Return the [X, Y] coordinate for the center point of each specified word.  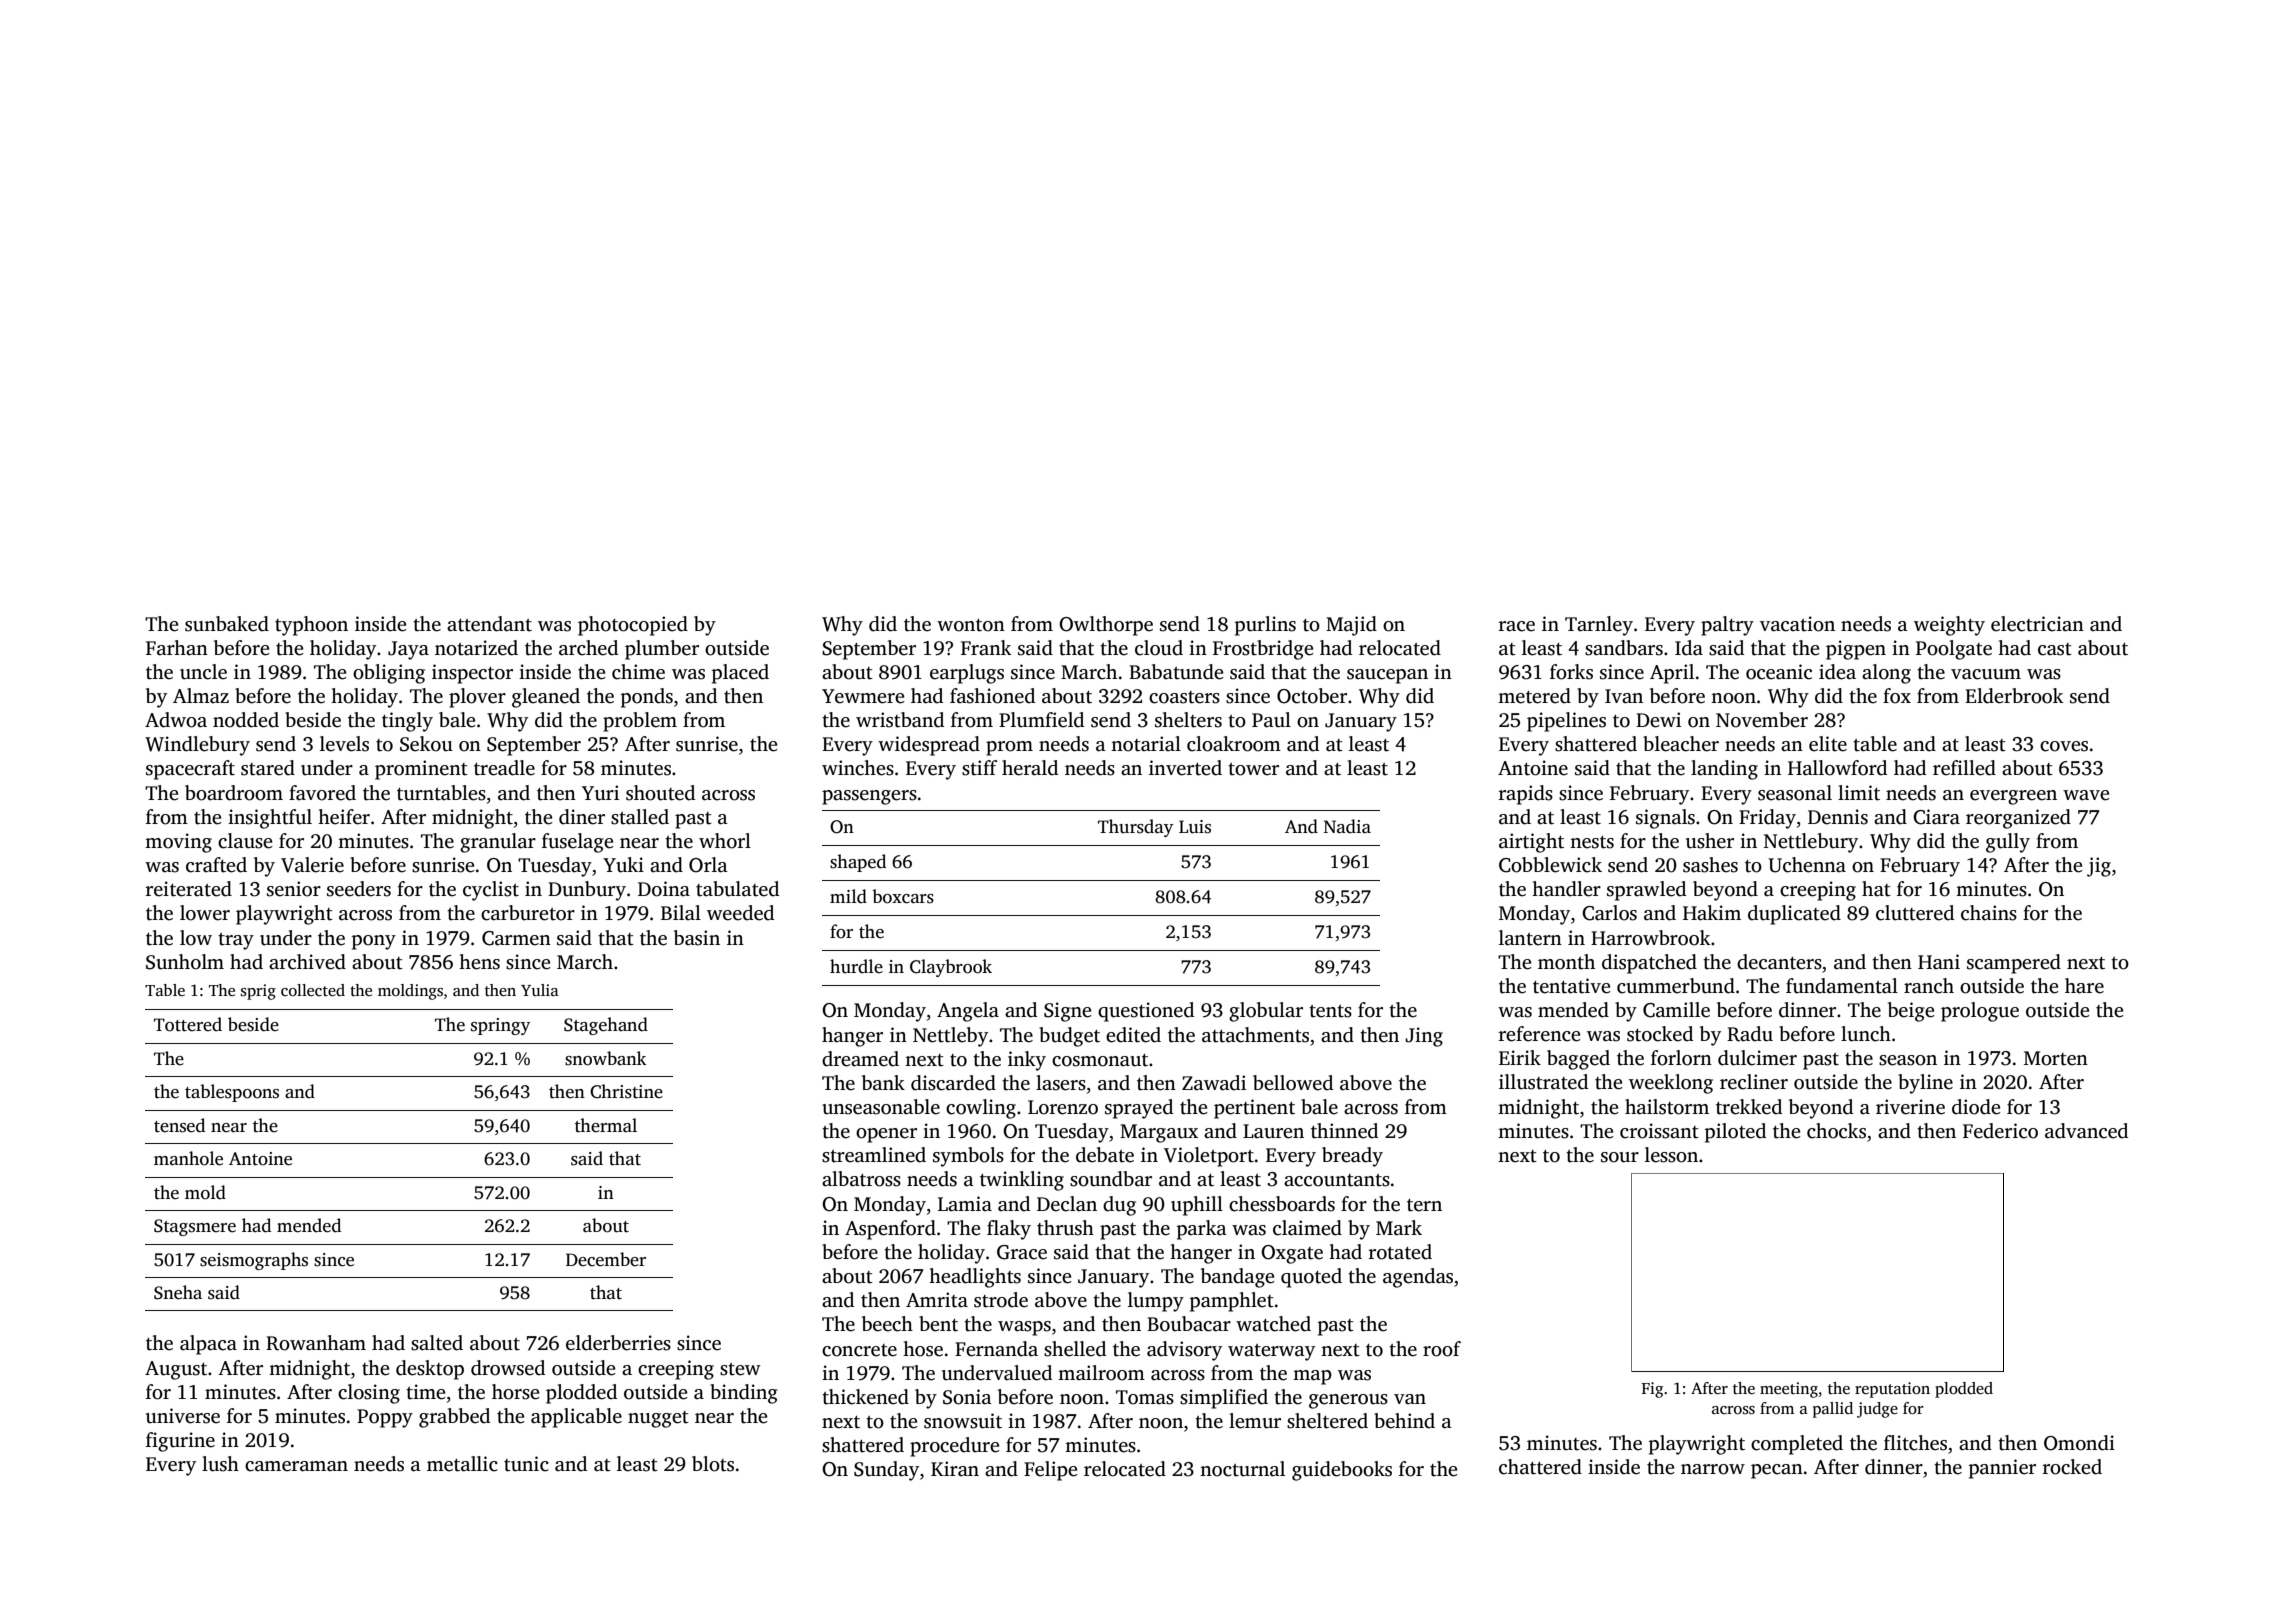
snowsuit [963, 1421]
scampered [2014, 964]
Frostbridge [1263, 650]
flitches [1915, 1443]
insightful [270, 819]
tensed [179, 1125]
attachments [1255, 1035]
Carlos [1609, 913]
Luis [1195, 827]
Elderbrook [2014, 696]
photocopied [633, 626]
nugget [658, 1419]
